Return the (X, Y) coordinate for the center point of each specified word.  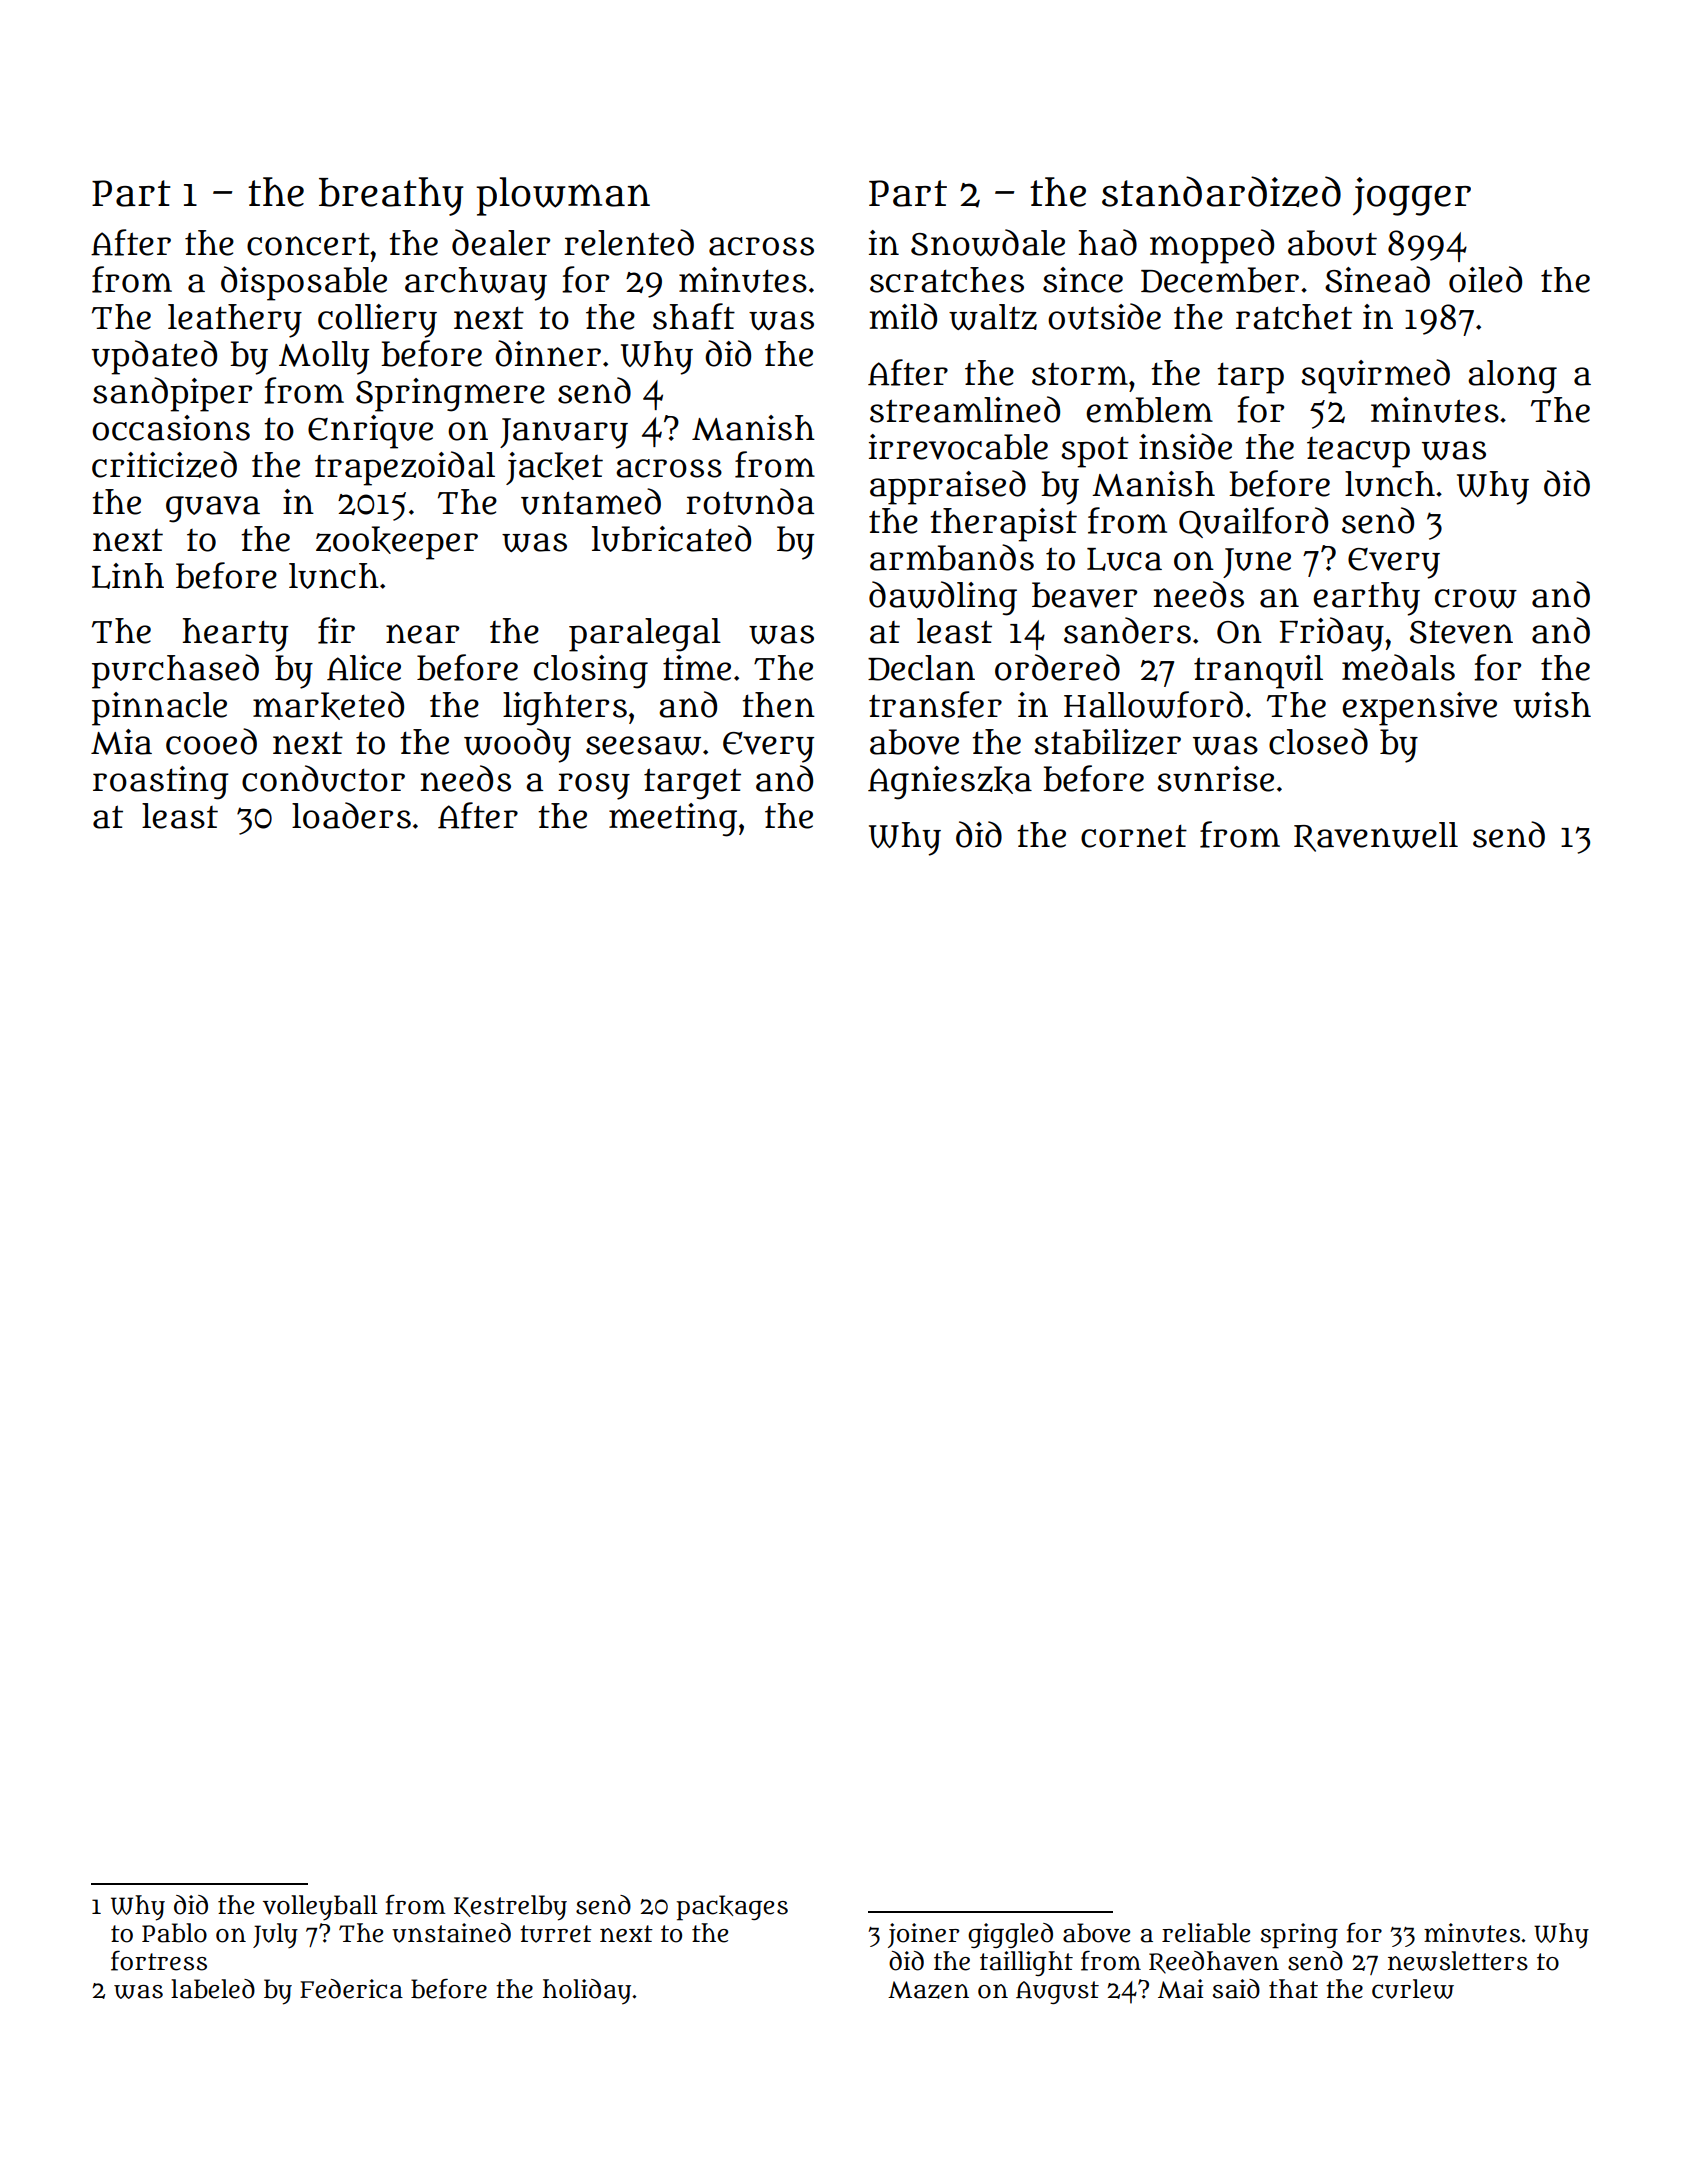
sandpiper (172, 394)
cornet (1134, 836)
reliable (1206, 1933)
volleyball (320, 1908)
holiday (587, 1992)
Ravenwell (1376, 837)
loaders (351, 815)
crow (1476, 598)
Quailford (1253, 522)
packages (732, 1908)
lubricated (671, 538)
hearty (235, 635)
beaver (1084, 595)
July (275, 1936)
